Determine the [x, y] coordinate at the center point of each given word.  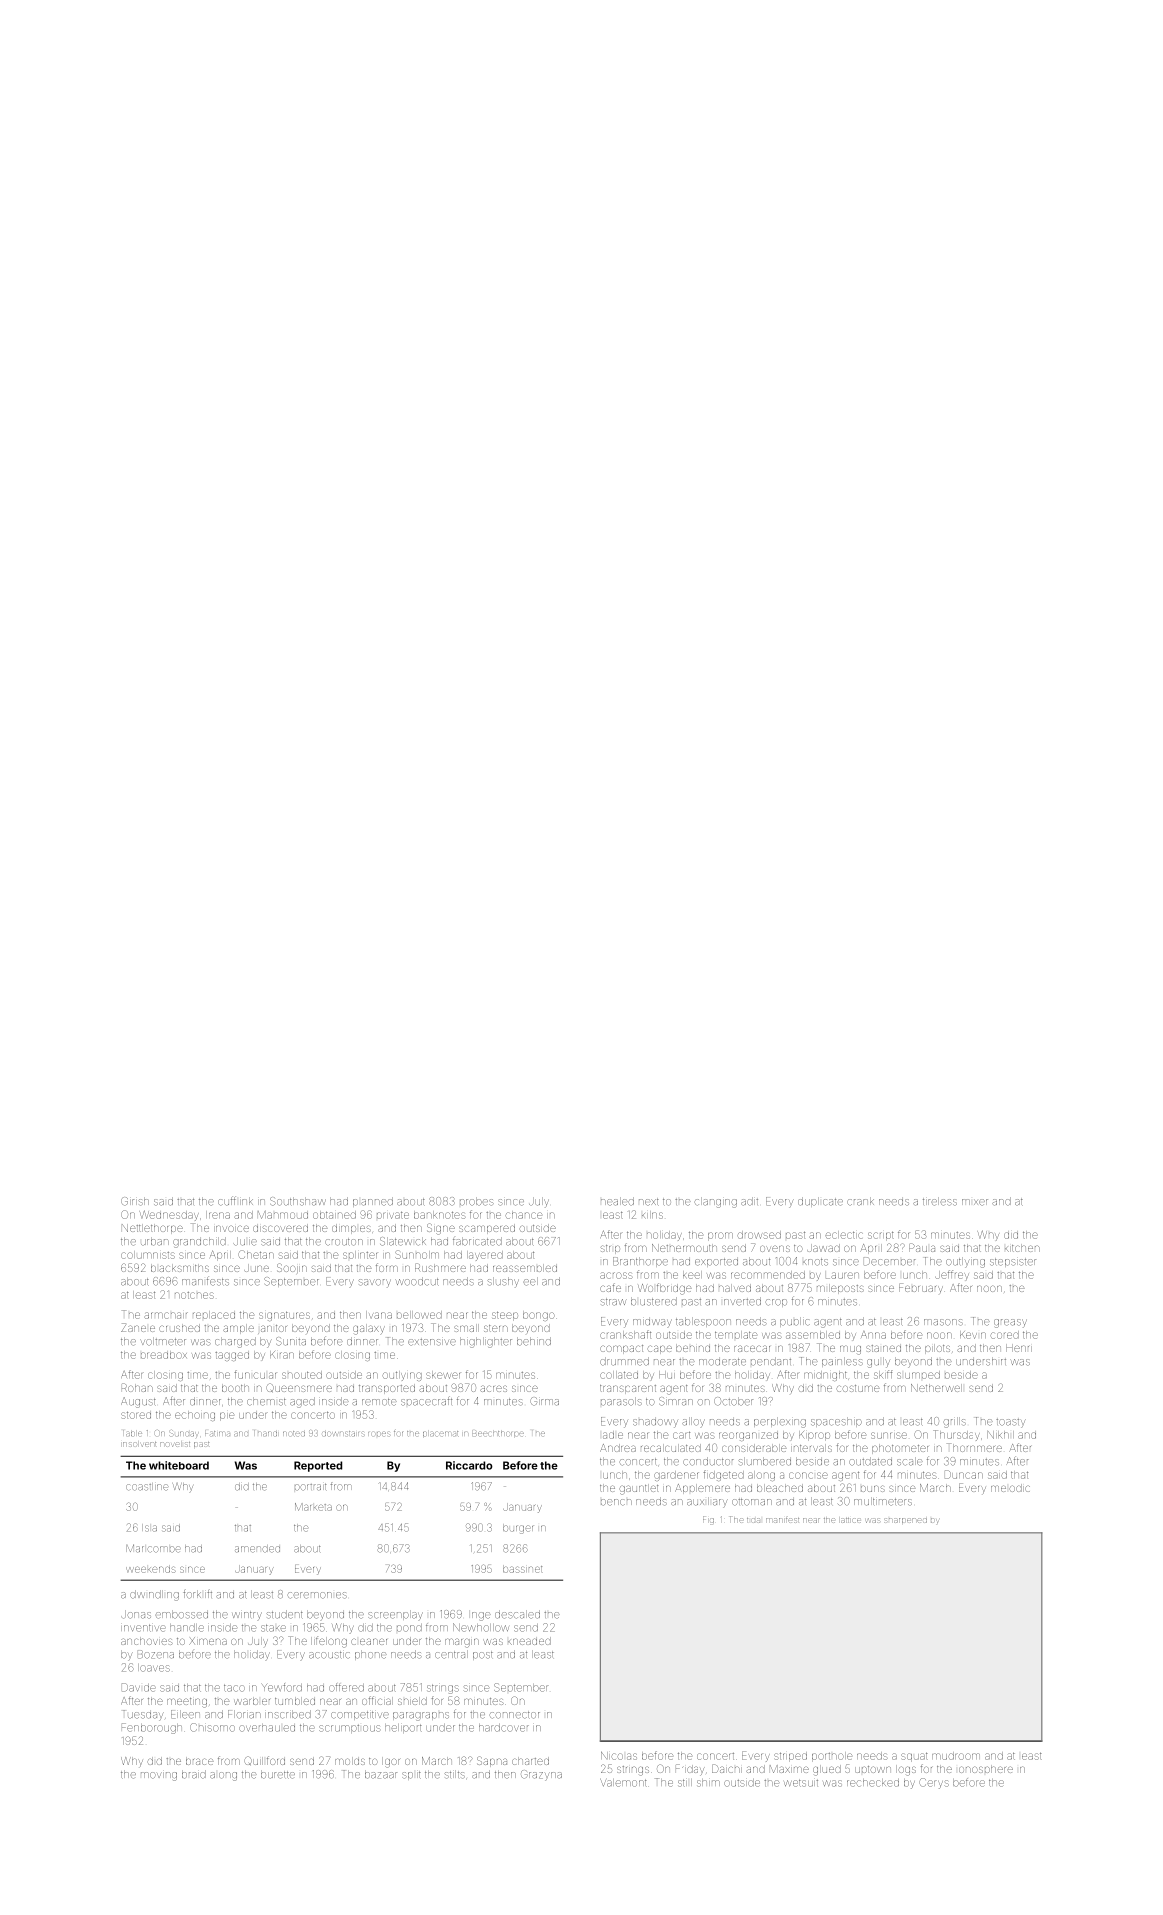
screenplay [395, 1615]
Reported [318, 1466]
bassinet [522, 1569]
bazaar [381, 1774]
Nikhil [1000, 1435]
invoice [231, 1228]
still [685, 1783]
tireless [940, 1201]
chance [523, 1215]
